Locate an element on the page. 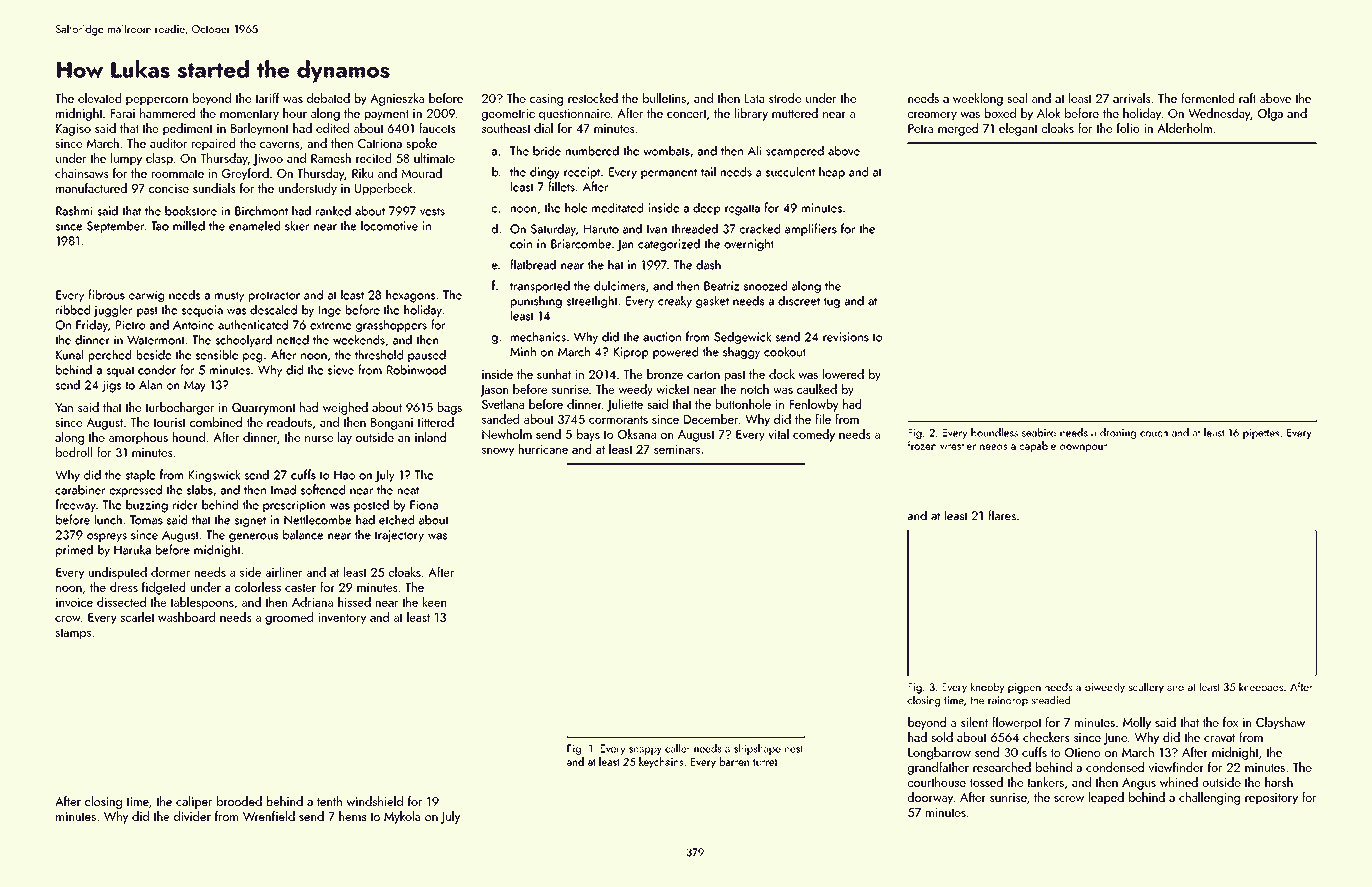  debated is located at coordinates (328, 98).
